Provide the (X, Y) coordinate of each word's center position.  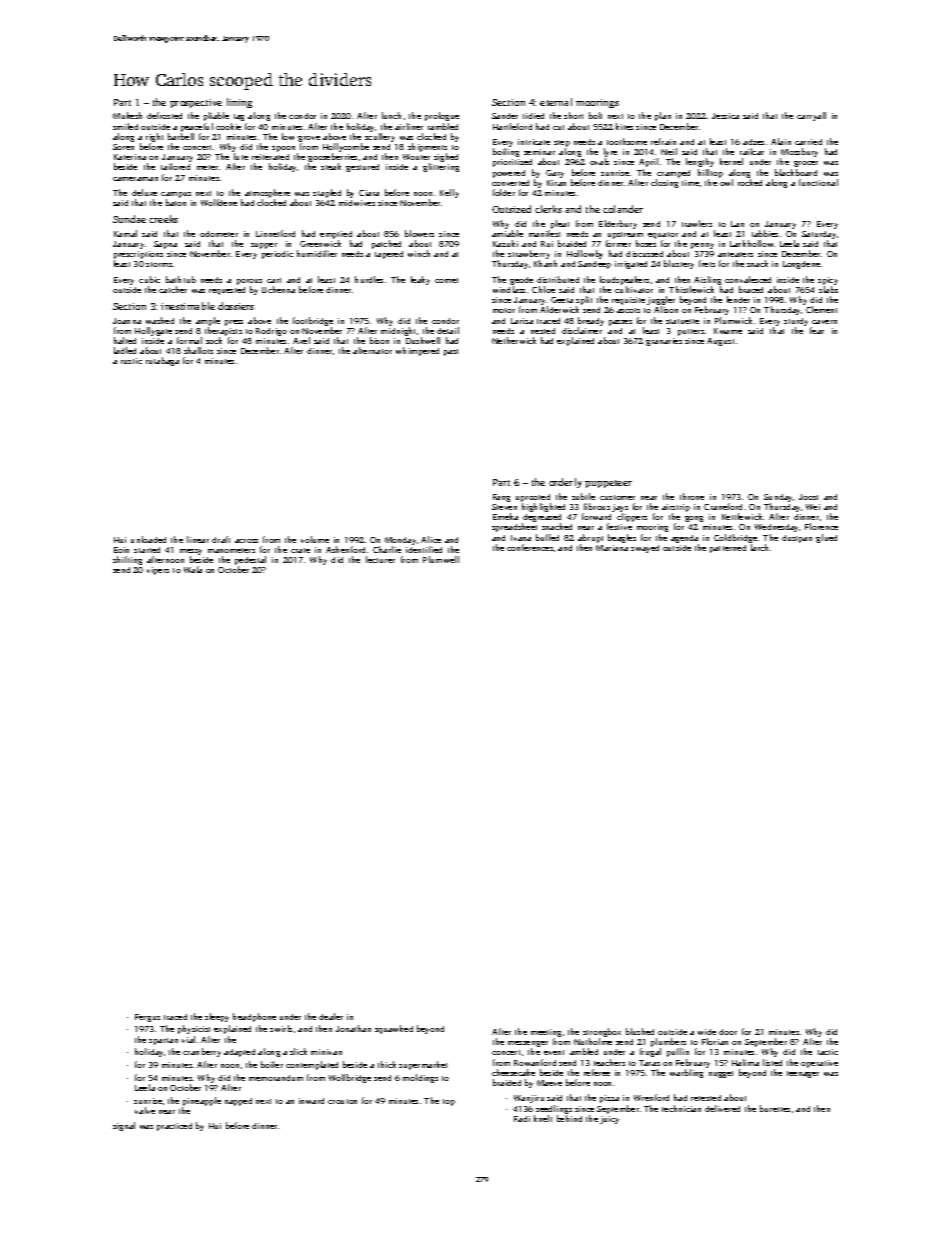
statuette (682, 321)
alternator (372, 350)
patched (386, 244)
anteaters (735, 254)
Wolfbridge (350, 1078)
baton (176, 202)
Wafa (193, 569)
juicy (609, 1120)
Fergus (147, 1018)
